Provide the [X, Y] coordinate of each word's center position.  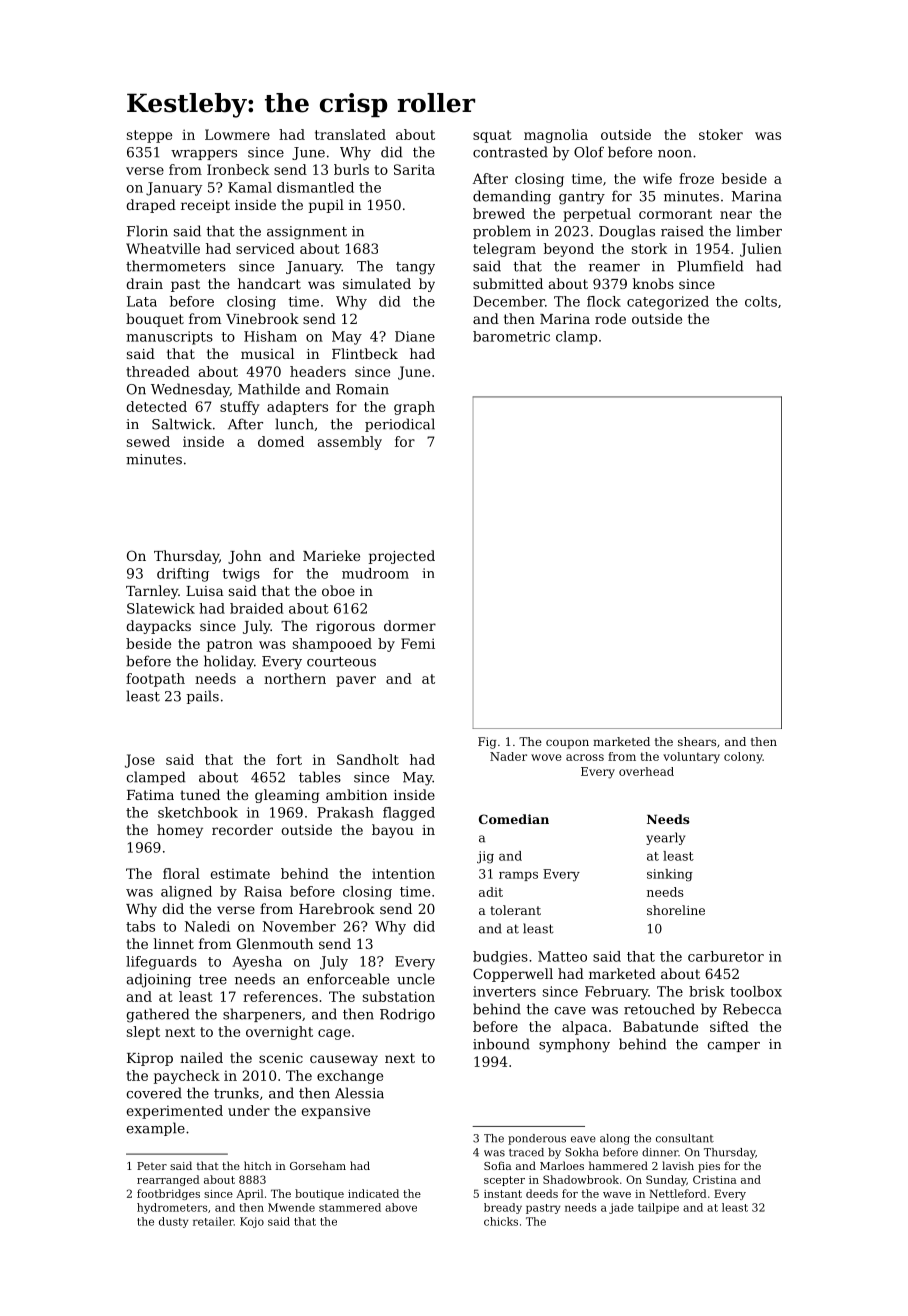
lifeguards [161, 963]
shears [697, 741]
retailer [213, 1221]
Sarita [414, 169]
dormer [410, 625]
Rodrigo [407, 1015]
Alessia [359, 1093]
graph [414, 408]
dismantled [315, 187]
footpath [155, 680]
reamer [614, 268]
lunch [294, 424]
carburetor [726, 956]
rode [610, 318]
